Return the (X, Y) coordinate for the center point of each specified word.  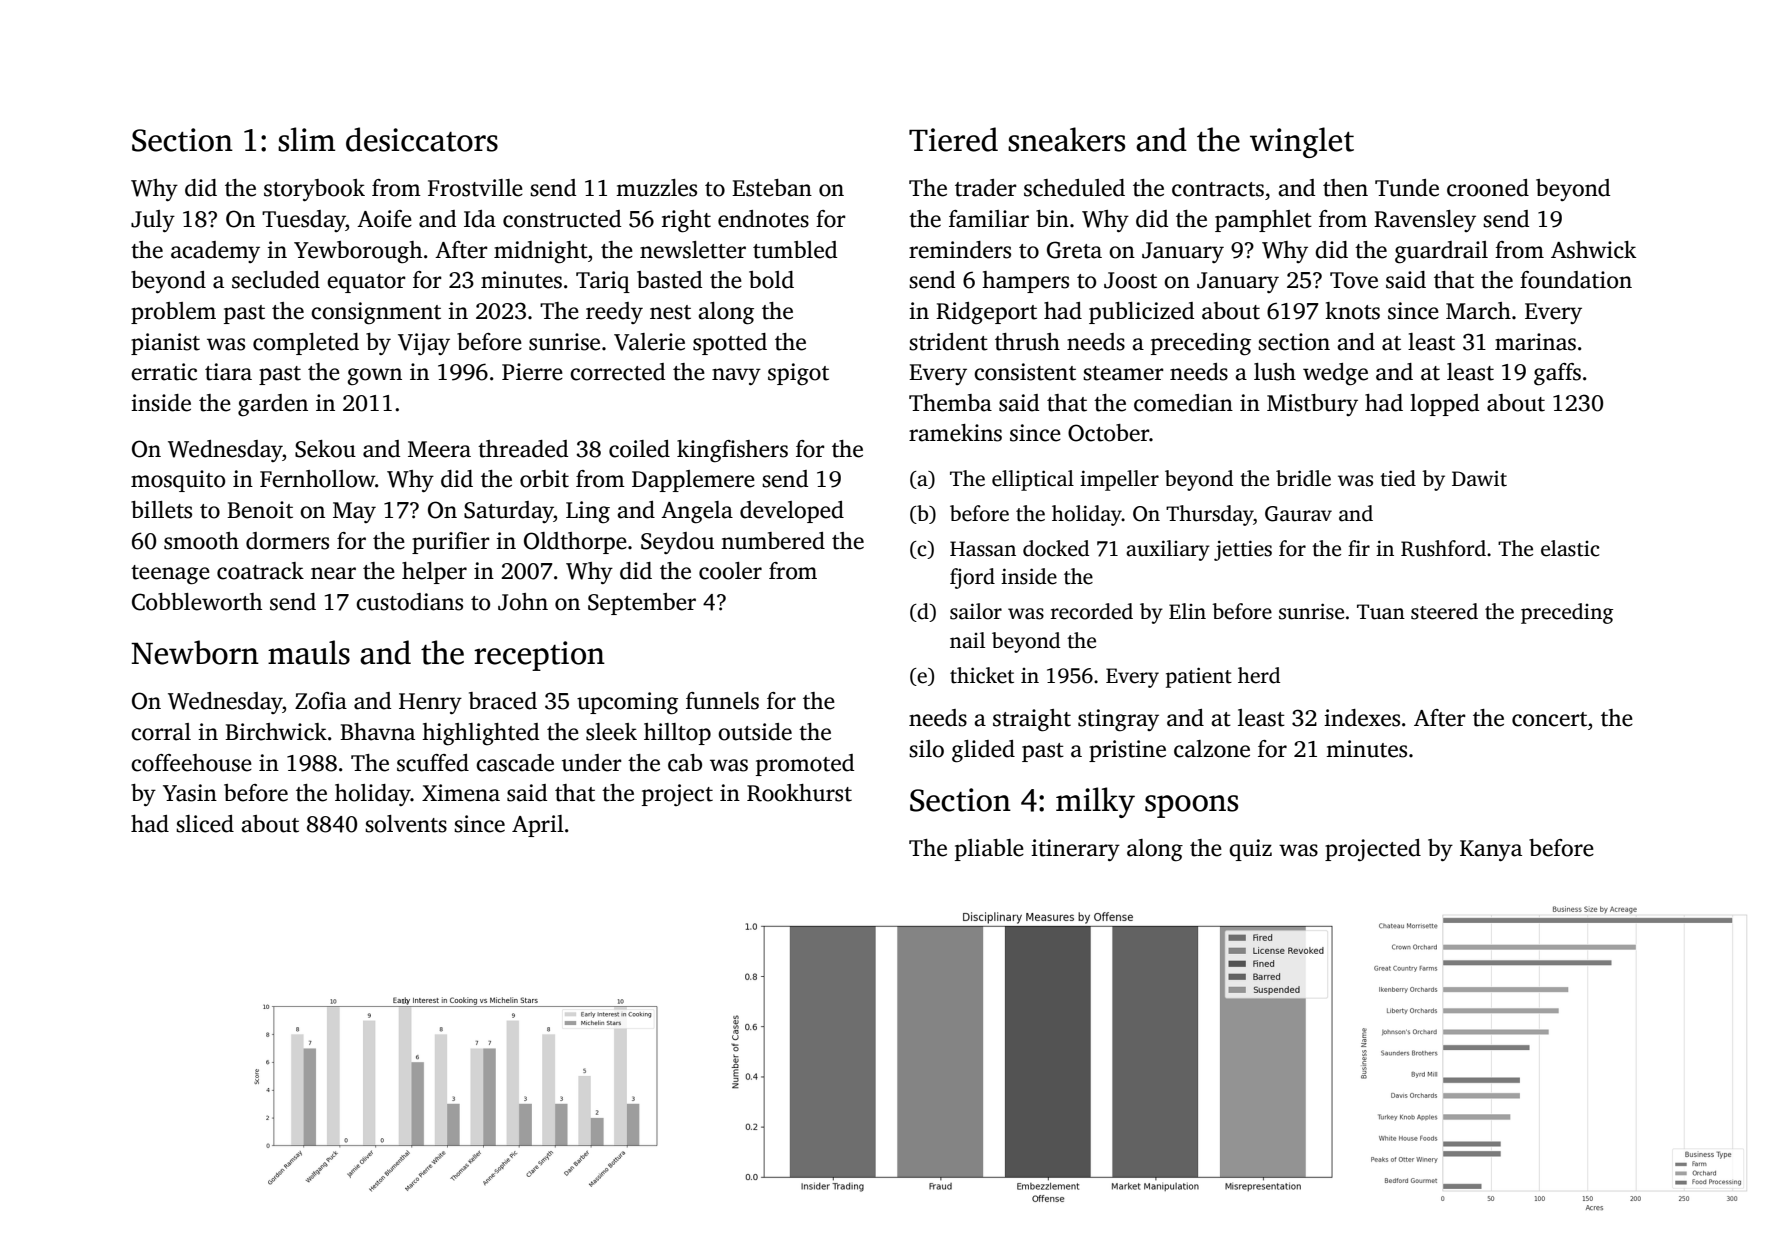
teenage (170, 575)
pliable (989, 850)
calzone (1212, 749)
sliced (205, 824)
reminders (960, 250)
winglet (1302, 142)
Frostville (475, 188)
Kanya (1491, 850)
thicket (982, 675)
